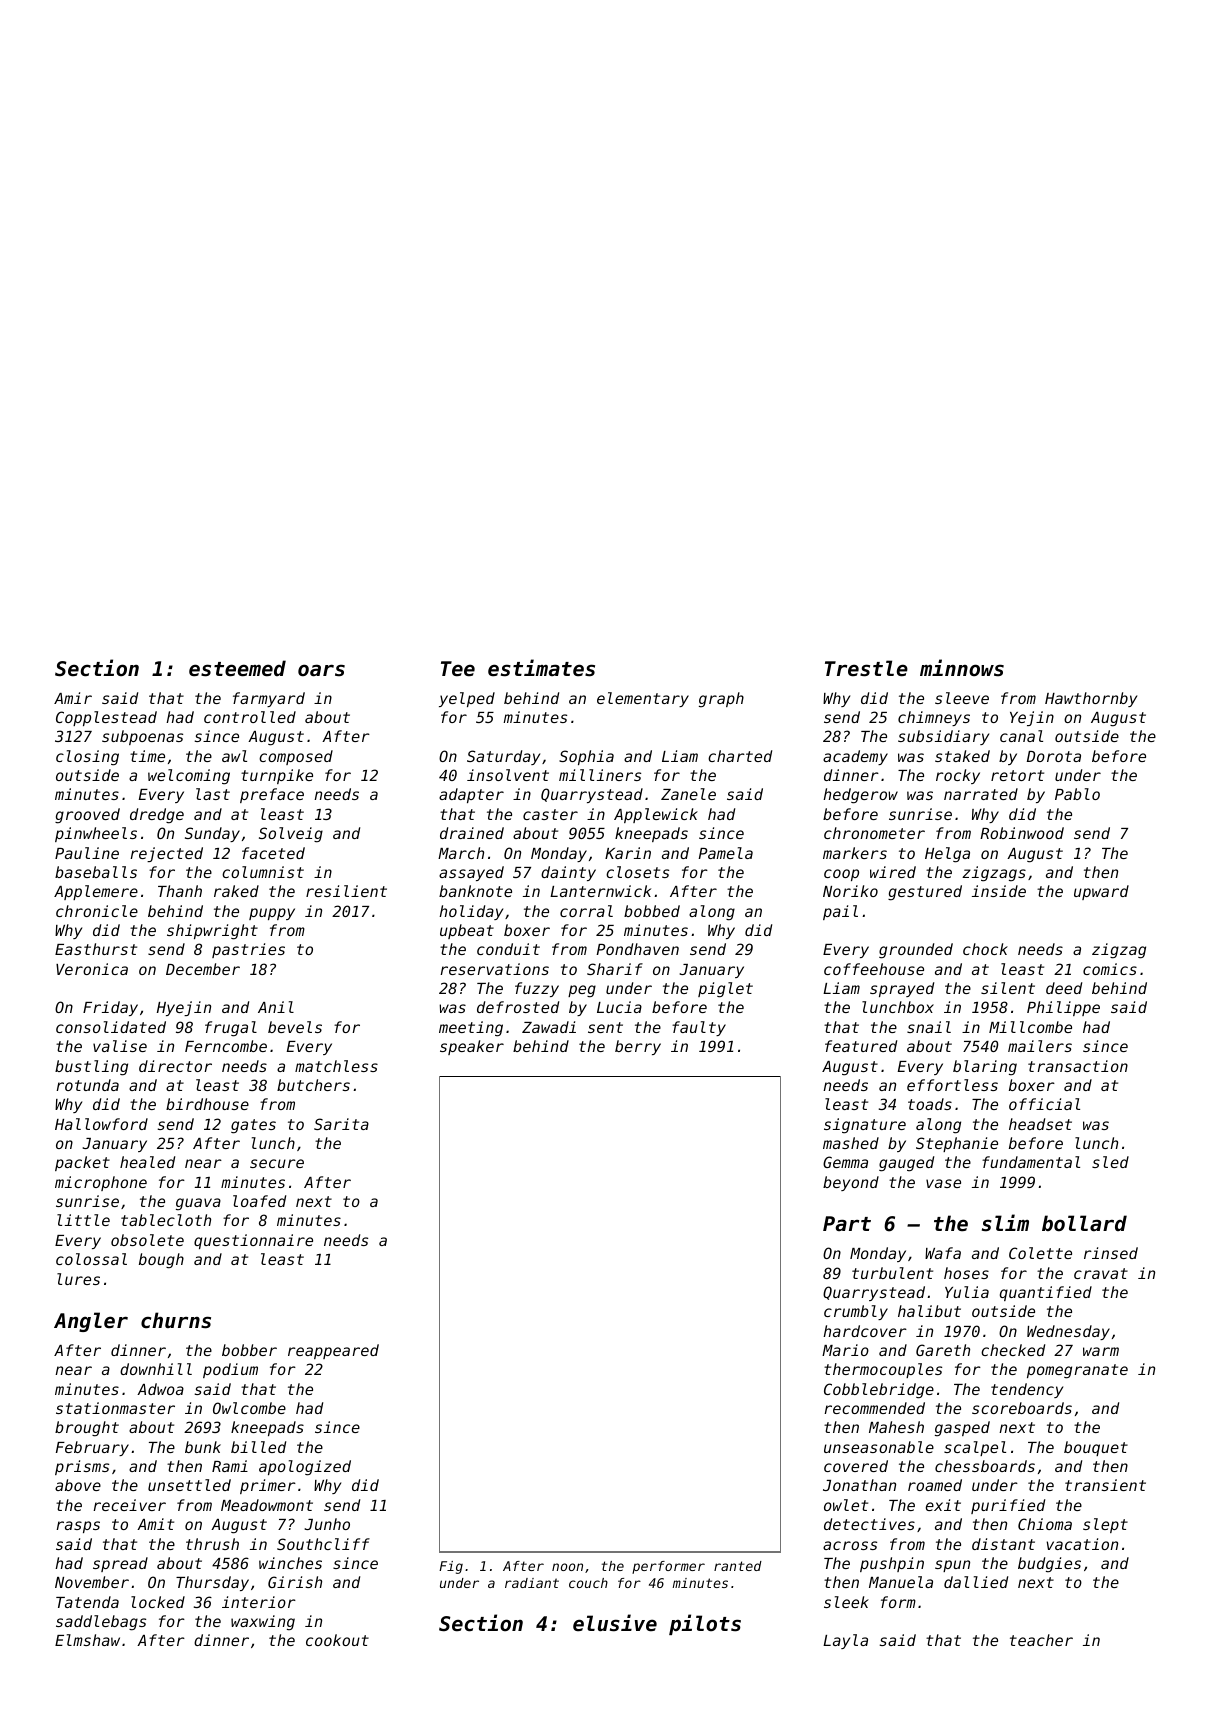 Image resolution: width=1220 pixels, height=1725 pixels. I want to click on minnows, so click(962, 668).
